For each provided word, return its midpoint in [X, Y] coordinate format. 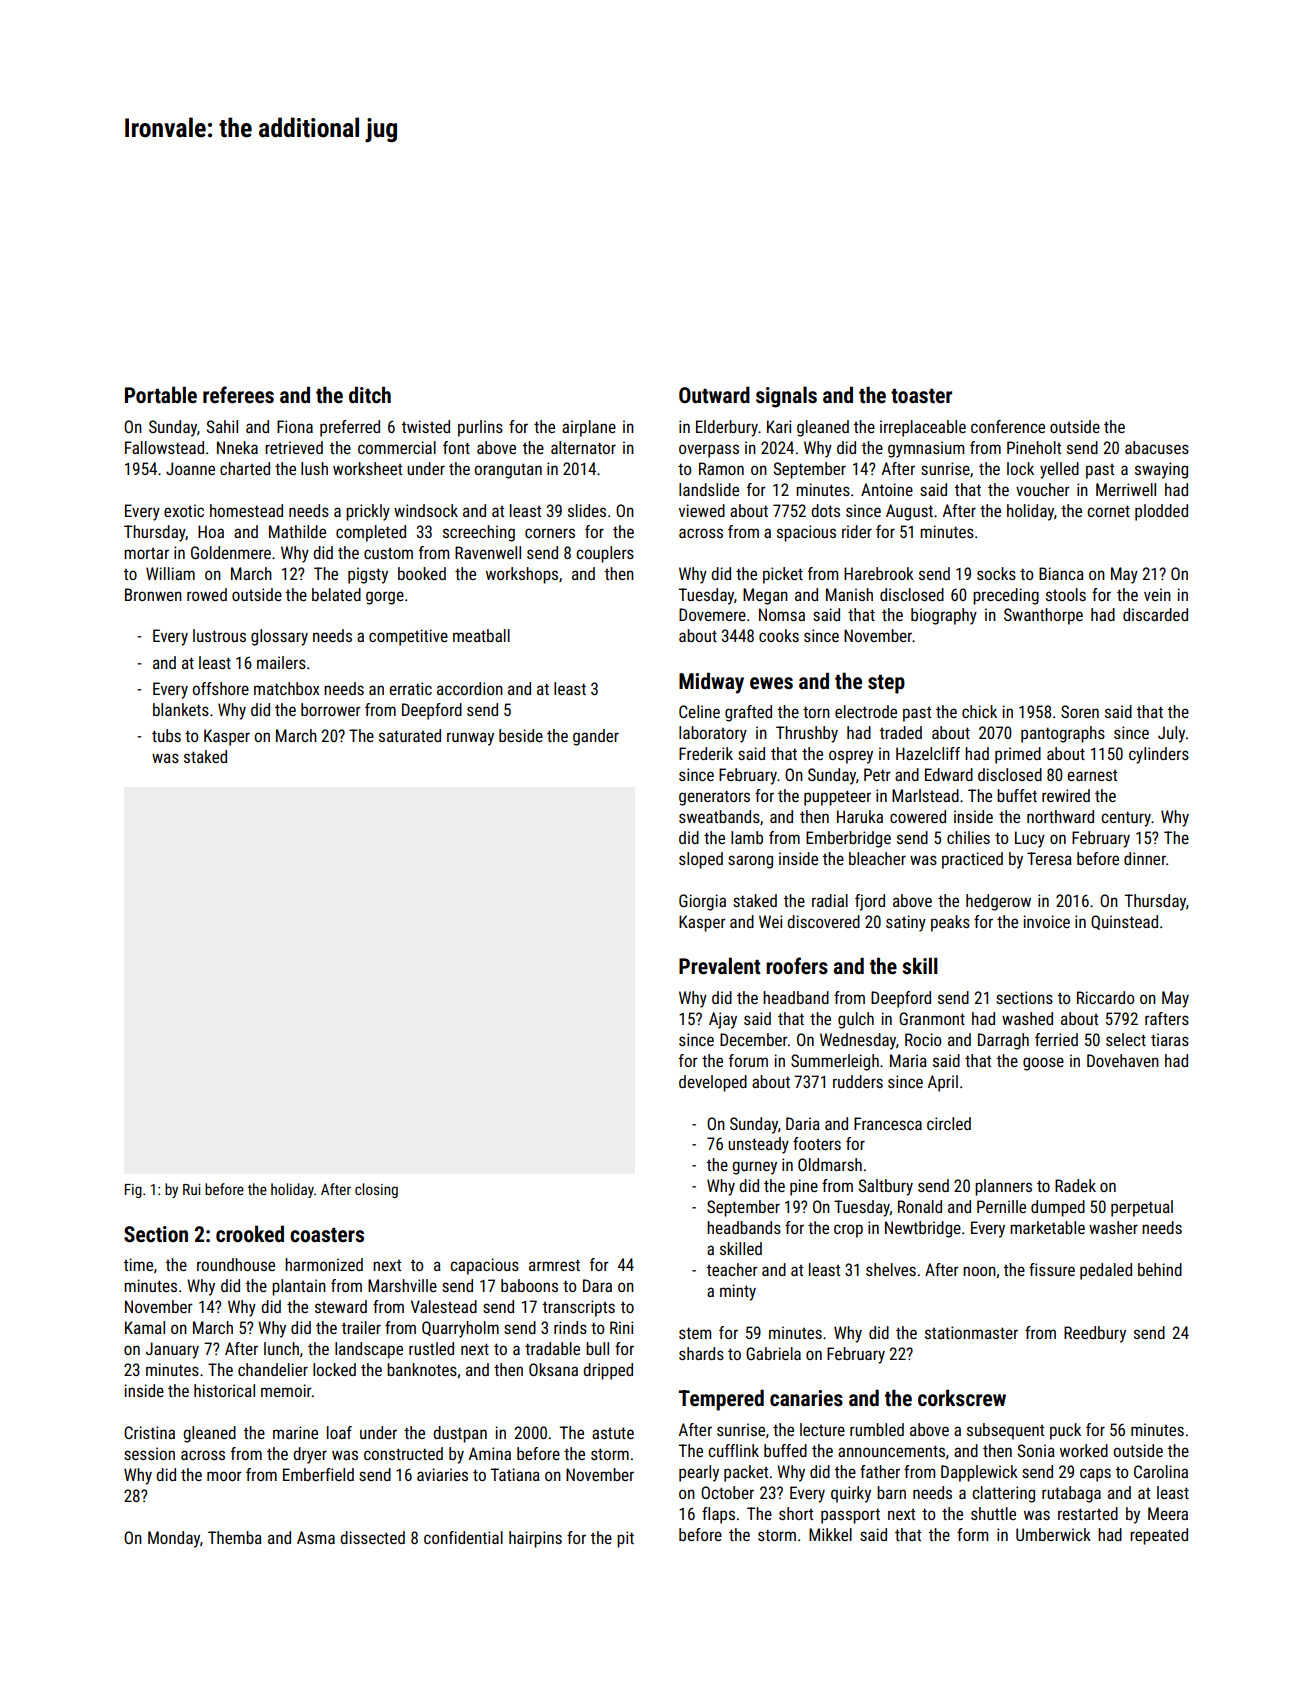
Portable [161, 395]
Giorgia [702, 902]
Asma [316, 1537]
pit [625, 1539]
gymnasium [926, 449]
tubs [166, 735]
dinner [1145, 858]
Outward [714, 395]
